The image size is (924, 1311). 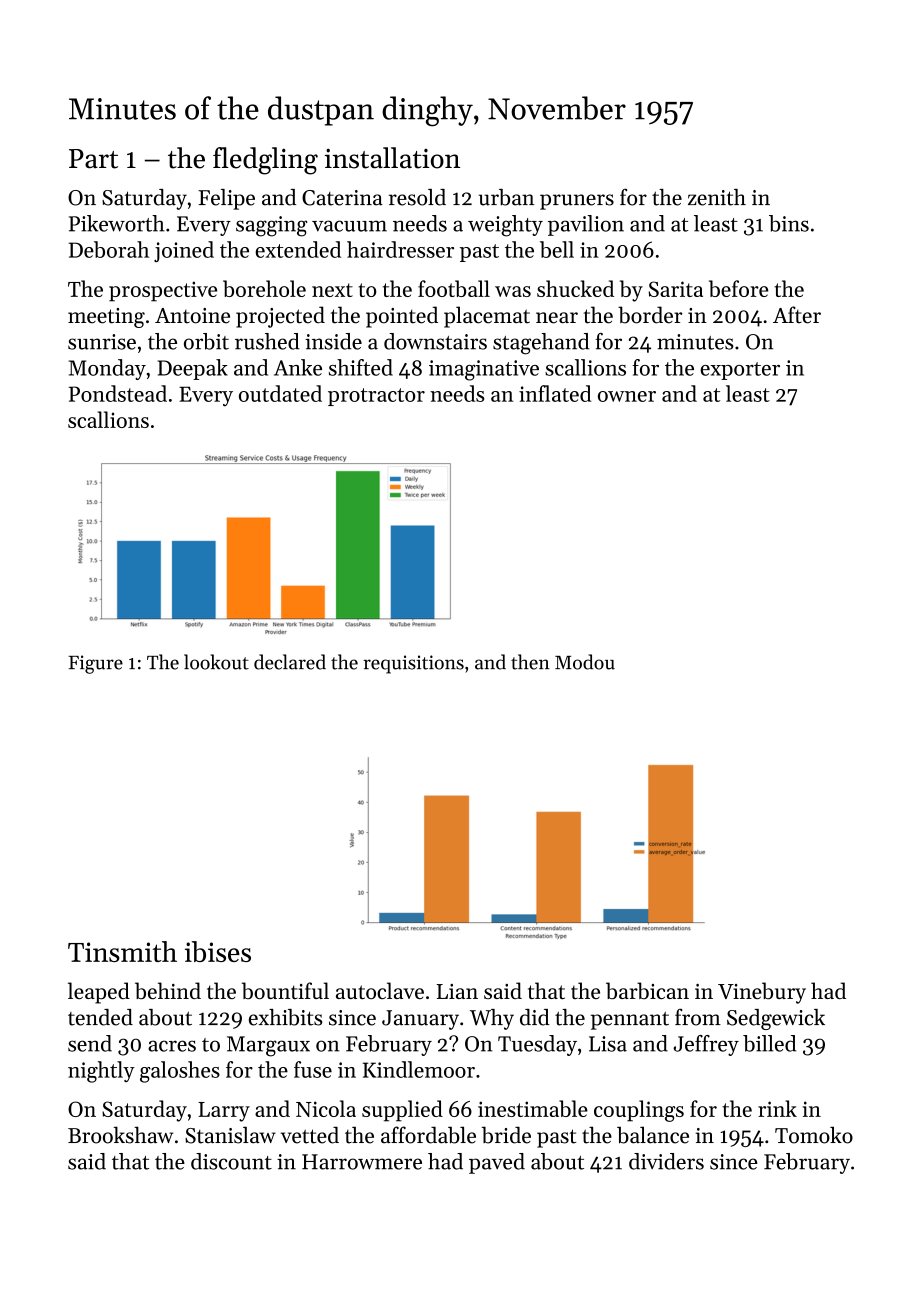 What do you see at coordinates (762, 993) in the screenshot?
I see `Vinebury` at bounding box center [762, 993].
